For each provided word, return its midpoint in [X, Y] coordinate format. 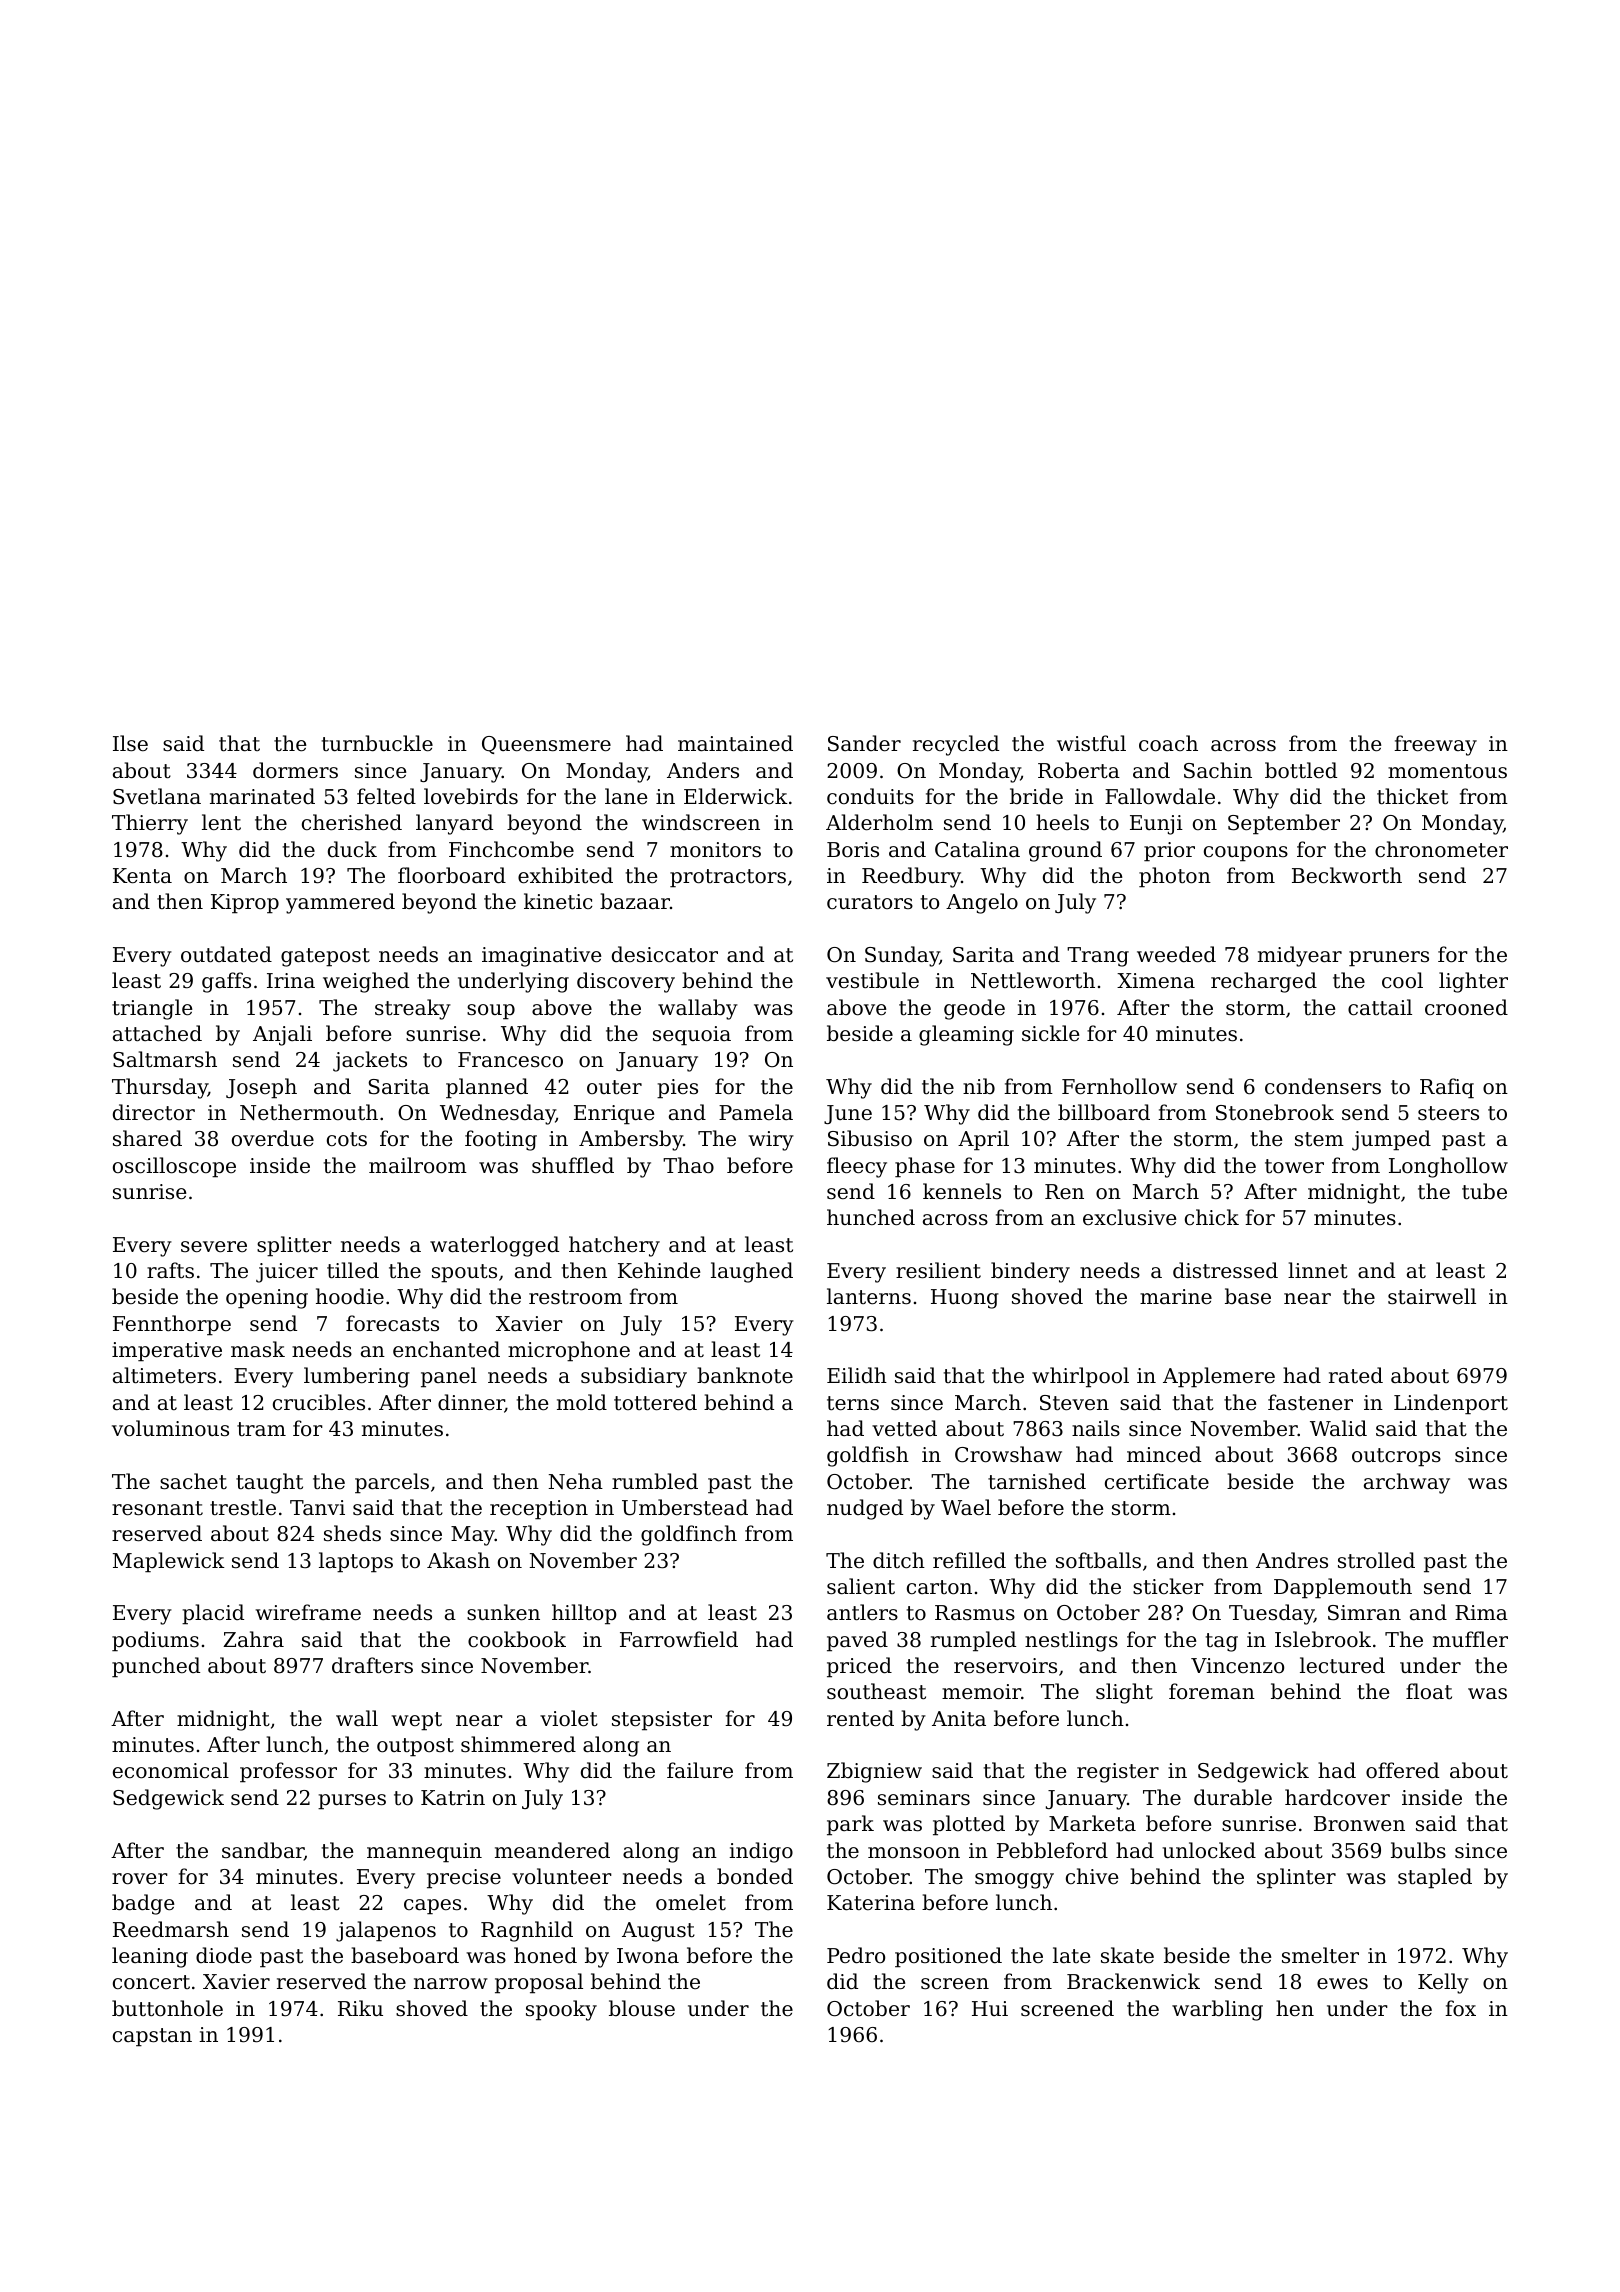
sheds [352, 1533]
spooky [561, 2010]
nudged [865, 1509]
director [154, 1112]
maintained [735, 743]
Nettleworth [1033, 980]
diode [224, 1955]
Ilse [130, 743]
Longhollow [1448, 1167]
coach [1168, 743]
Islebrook [1323, 1639]
